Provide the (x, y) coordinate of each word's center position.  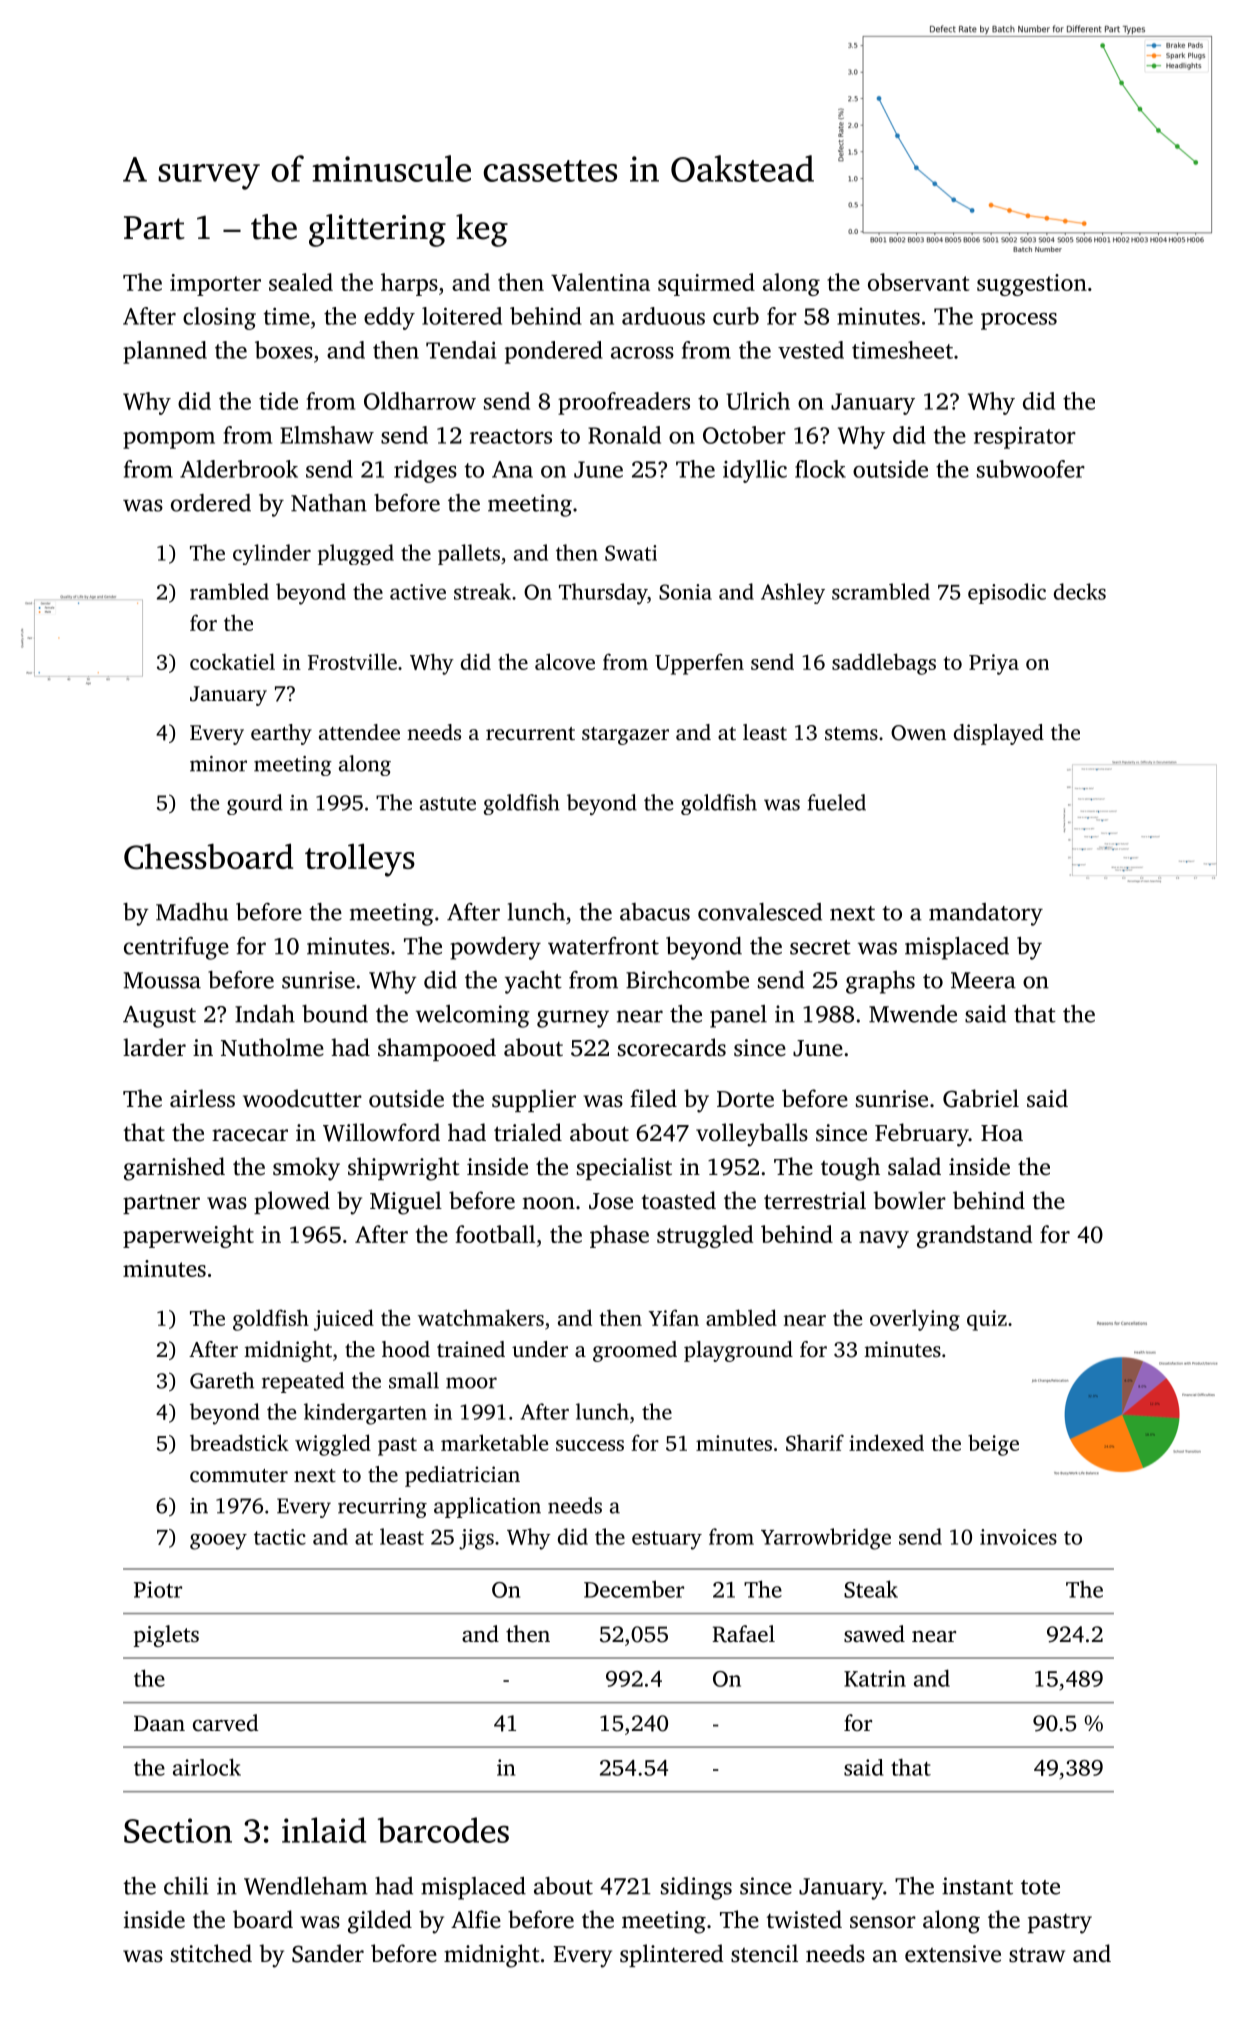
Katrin (875, 1678)
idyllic (755, 471)
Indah (265, 1014)
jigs (476, 1539)
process (1019, 321)
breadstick (239, 1442)
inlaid (324, 1830)
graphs (880, 982)
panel (738, 1016)
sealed (301, 282)
